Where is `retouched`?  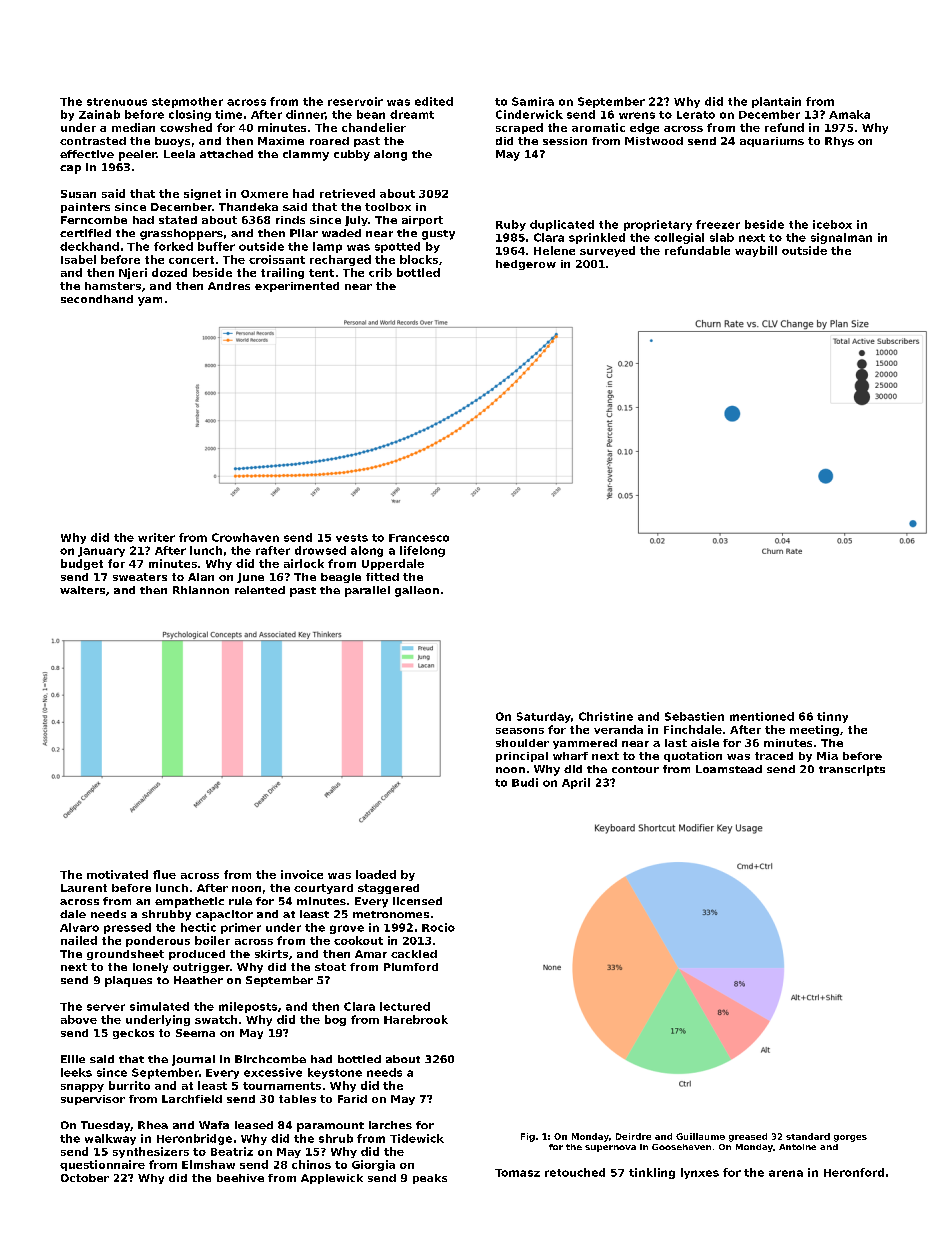
retouched is located at coordinates (575, 1172).
